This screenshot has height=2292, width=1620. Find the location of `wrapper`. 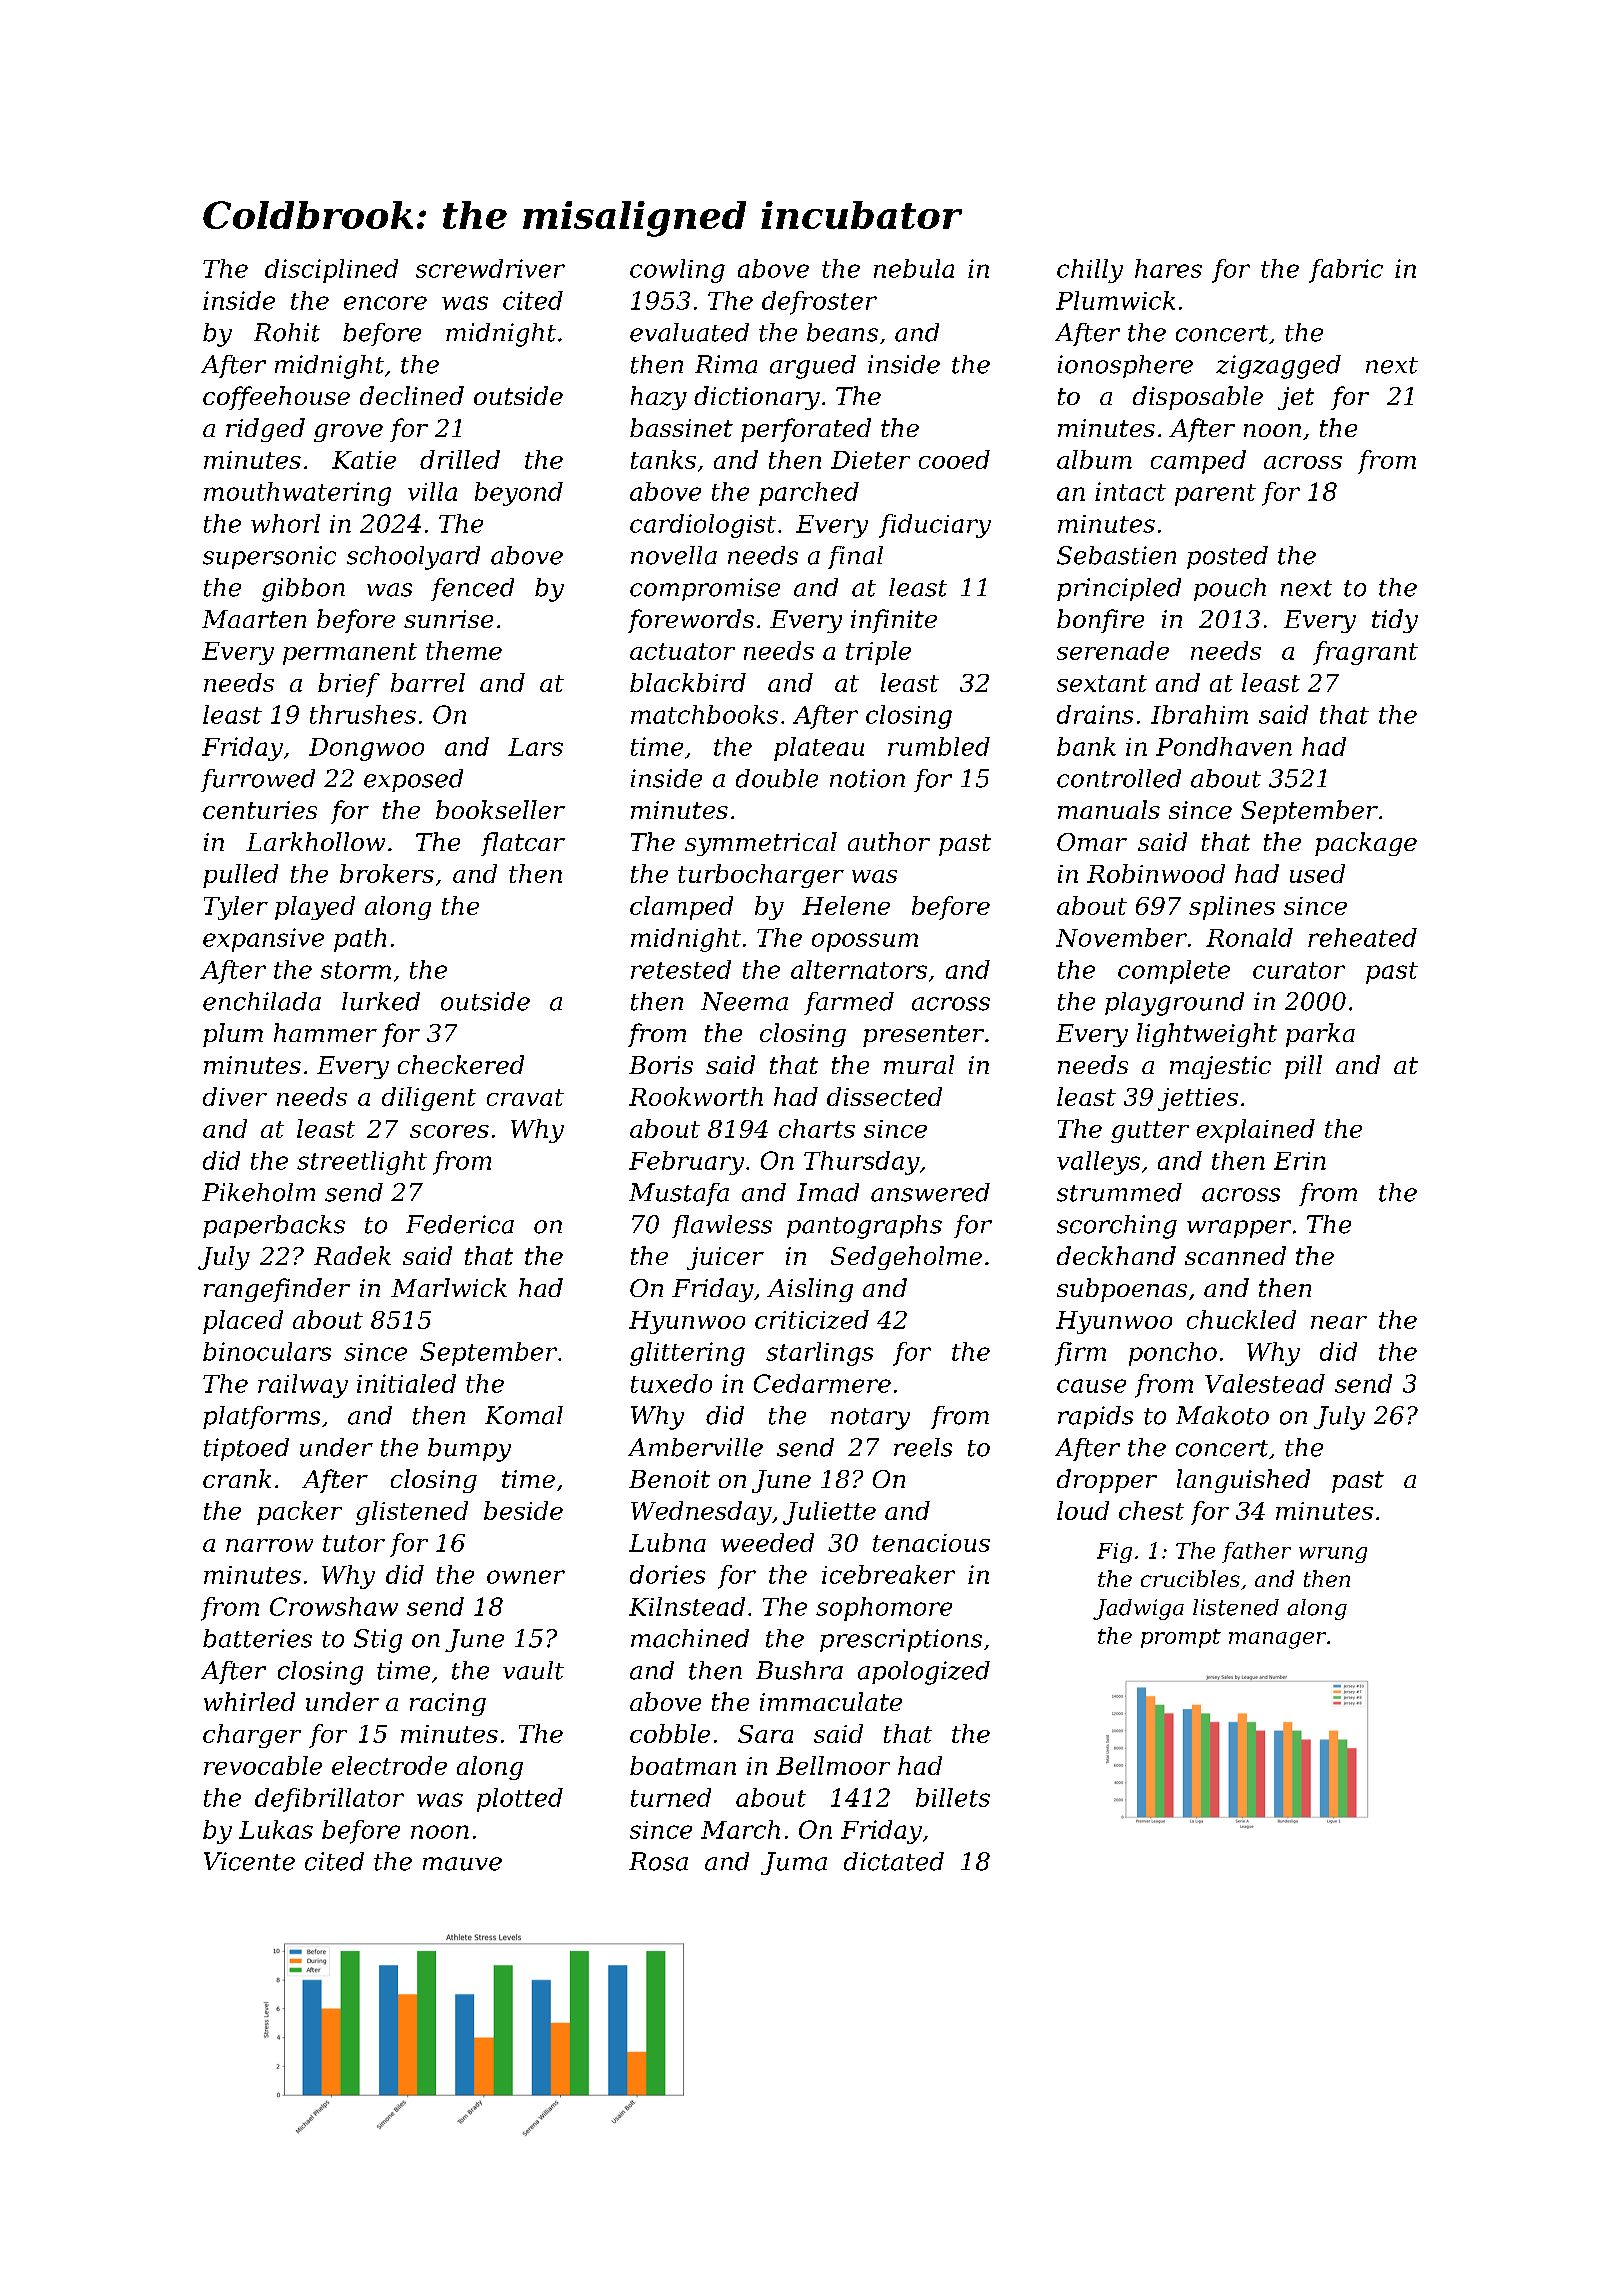

wrapper is located at coordinates (1239, 1229).
